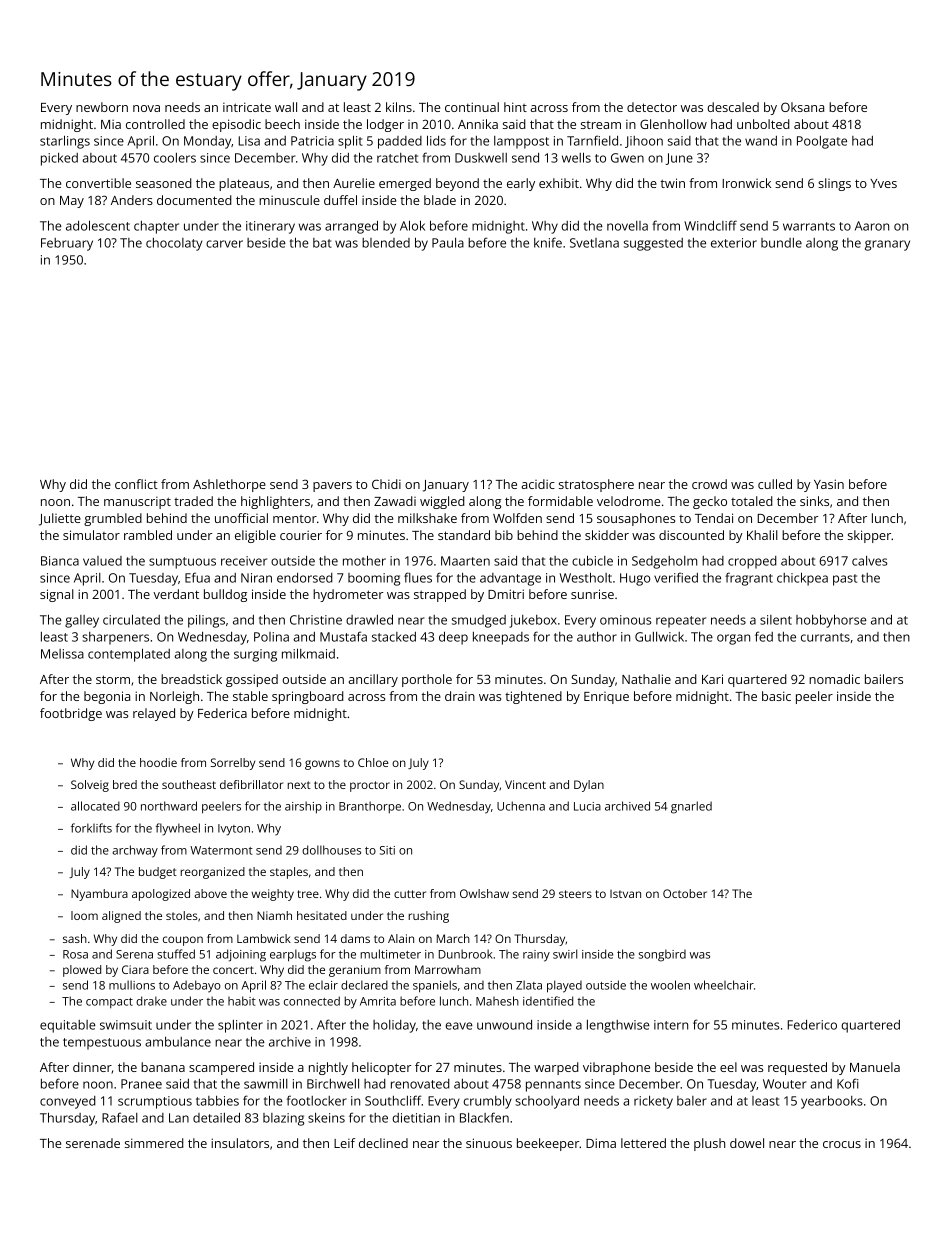 This screenshot has height=1233, width=952. Describe the element at coordinates (489, 1143) in the screenshot. I see `sinuous` at that location.
